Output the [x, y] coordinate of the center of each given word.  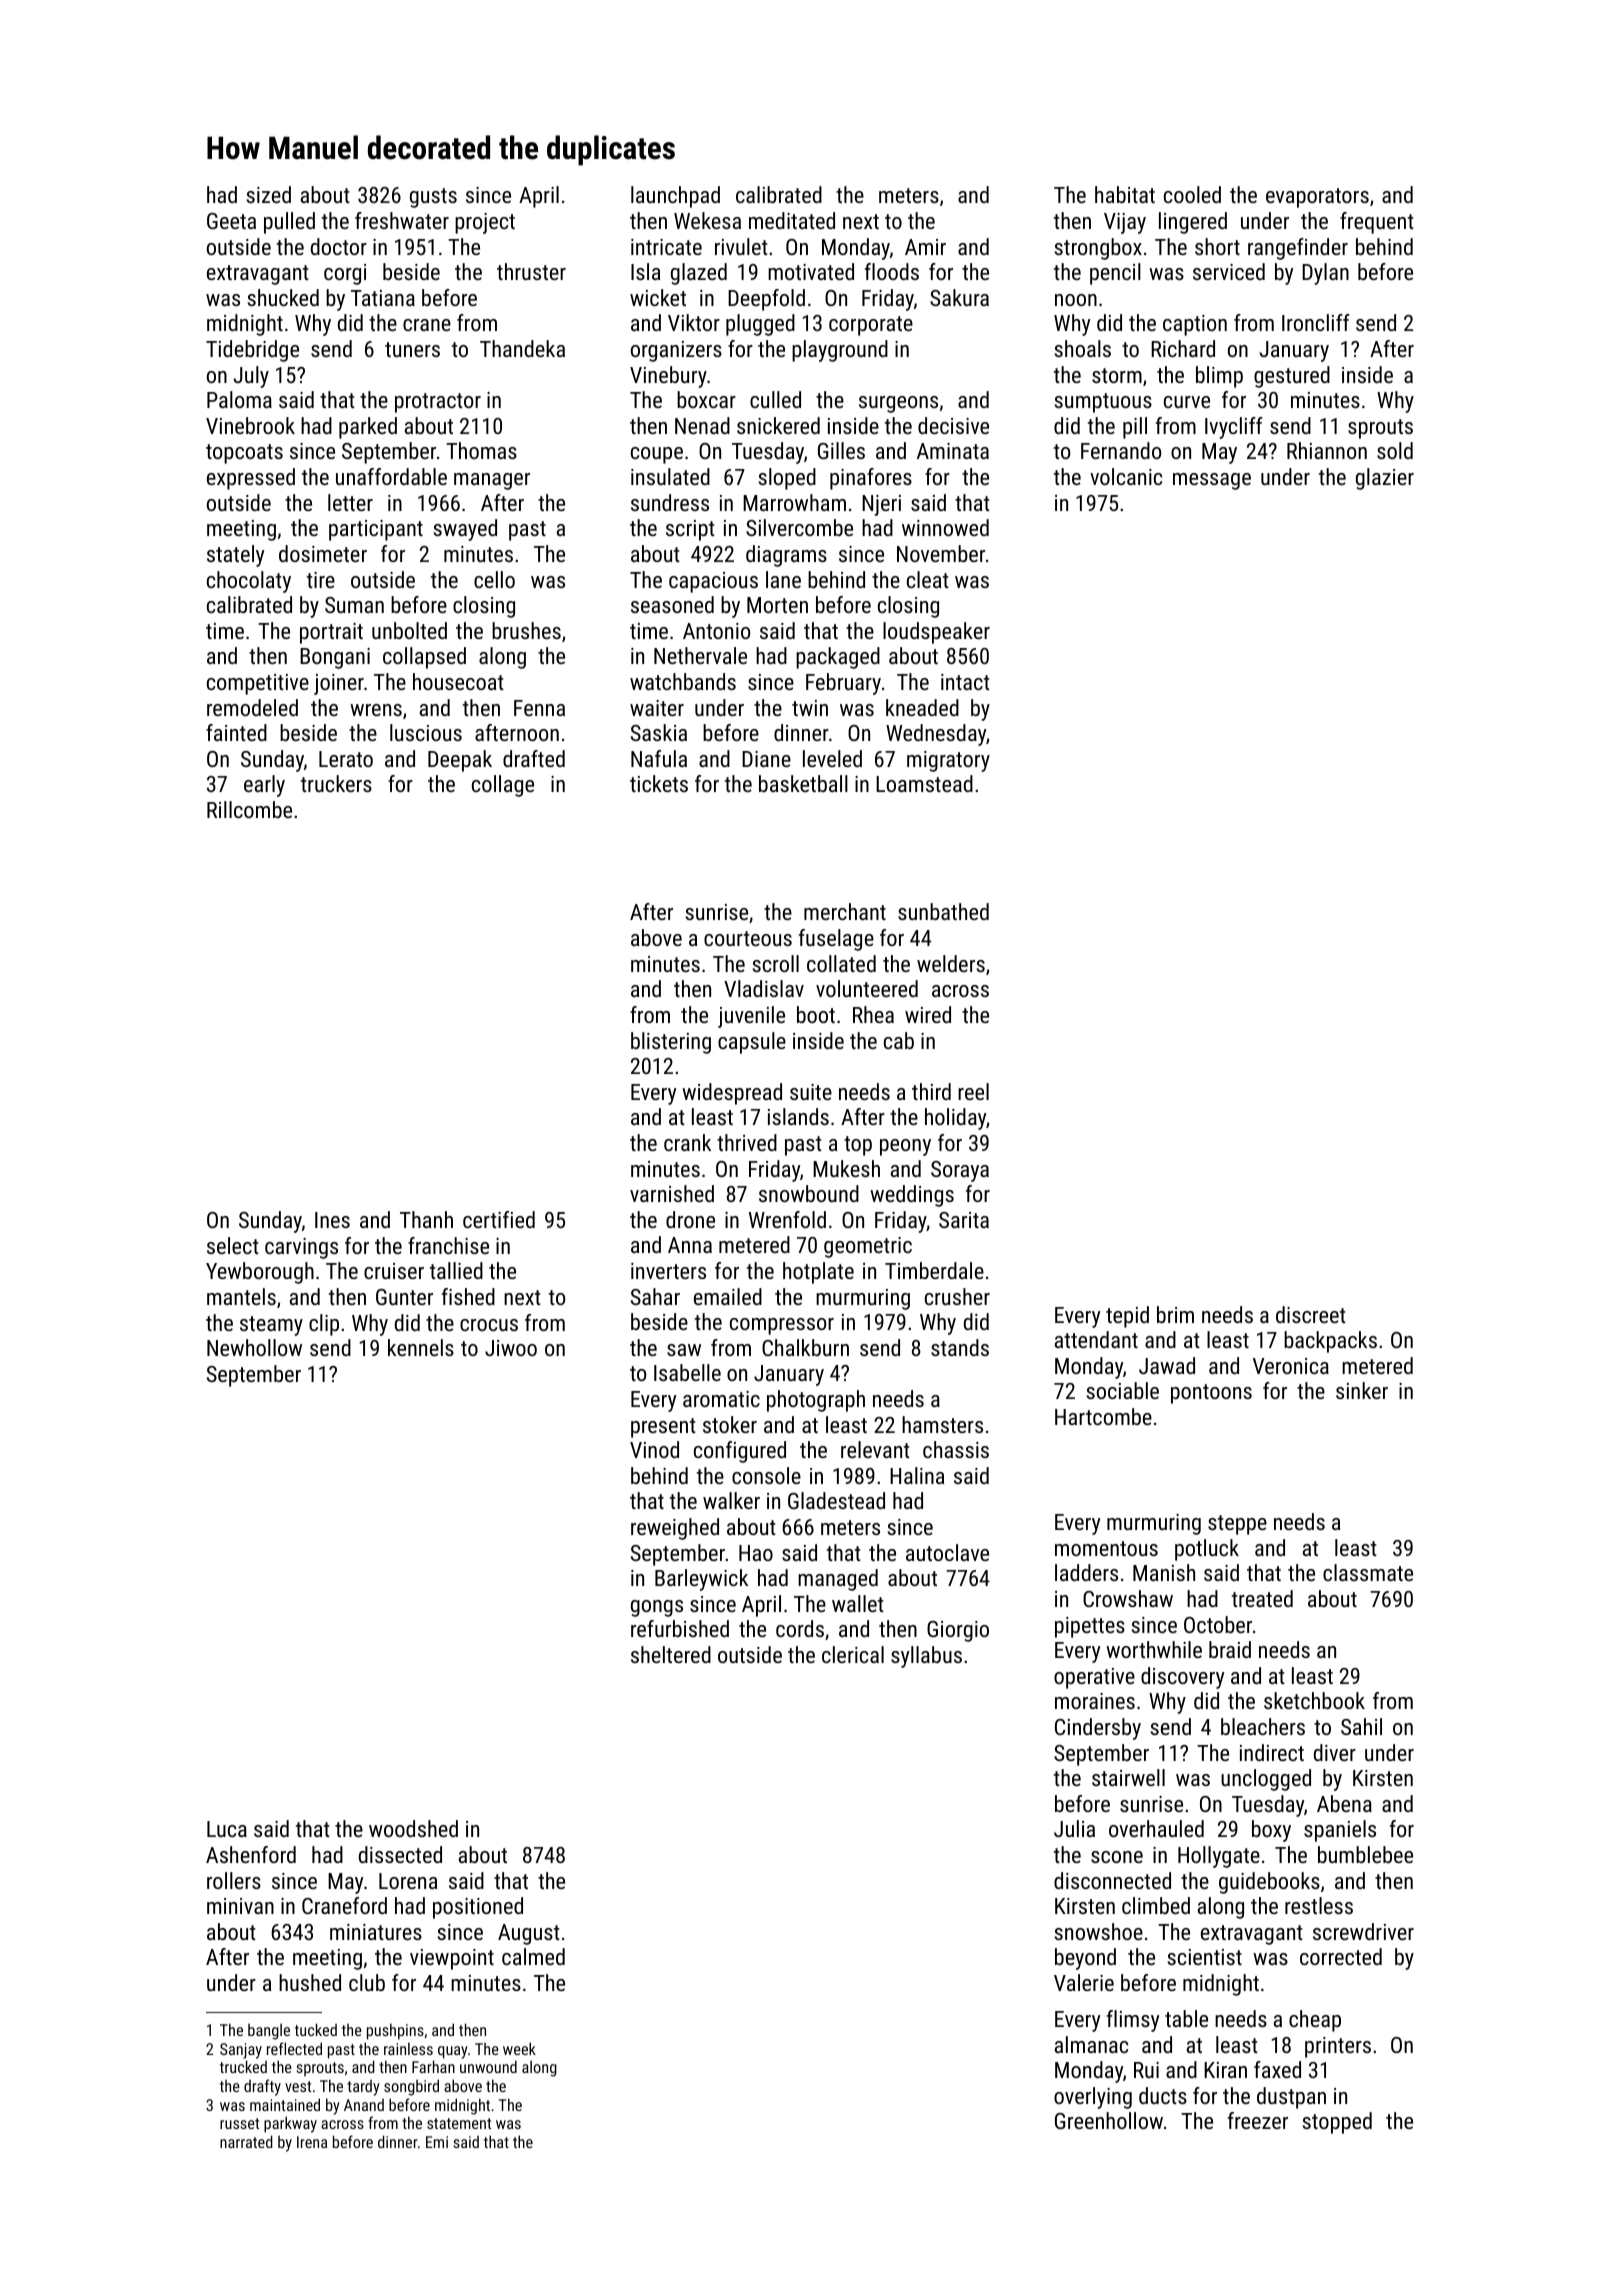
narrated [246, 2141]
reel [973, 1091]
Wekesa [707, 220]
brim [1175, 1314]
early [264, 786]
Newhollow [254, 1347]
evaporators [1317, 198]
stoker [730, 1424]
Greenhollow [1109, 2120]
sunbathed [943, 911]
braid [1230, 1649]
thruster [531, 271]
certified [499, 1219]
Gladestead [836, 1500]
